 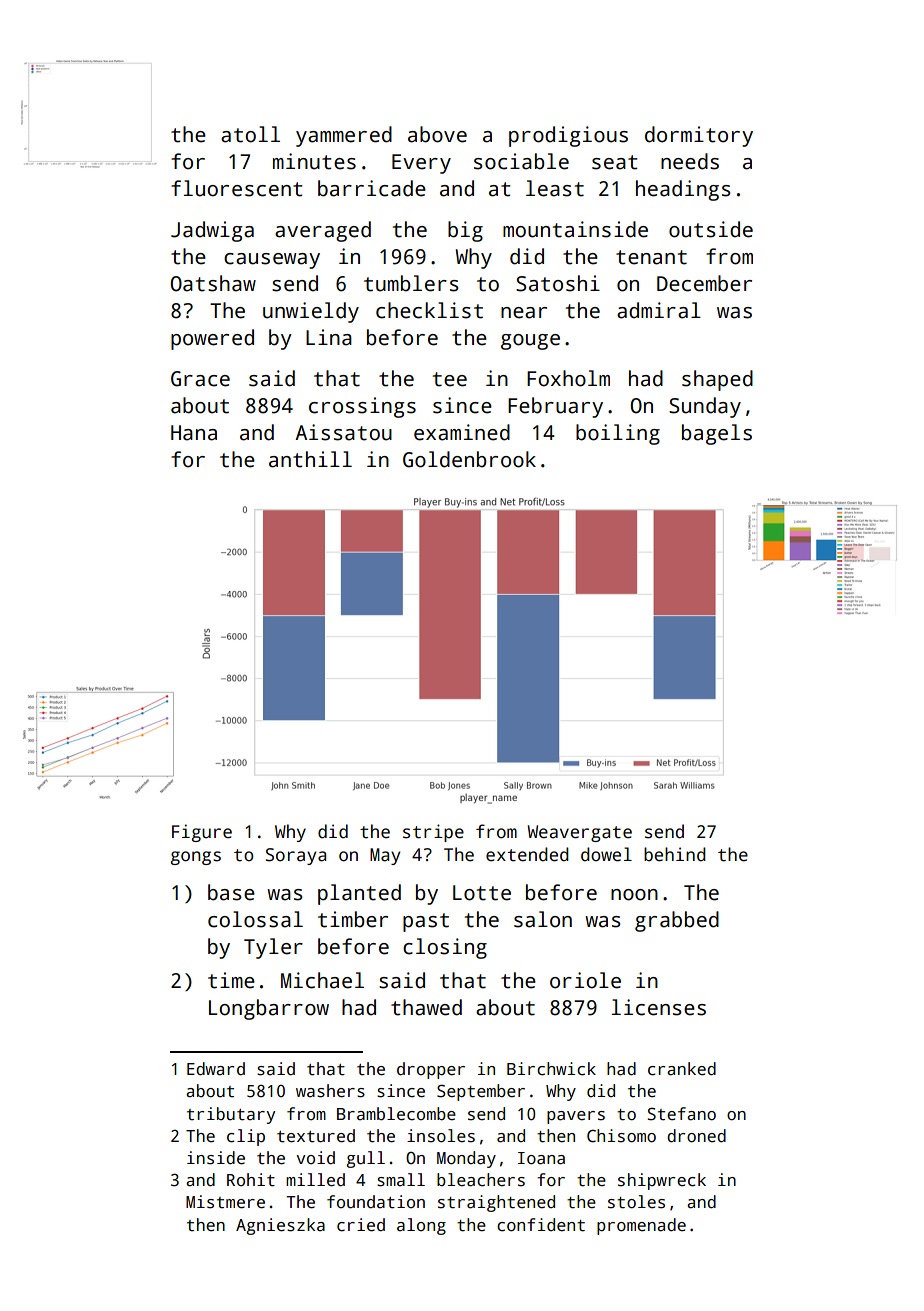 I want to click on atoll, so click(x=250, y=134).
